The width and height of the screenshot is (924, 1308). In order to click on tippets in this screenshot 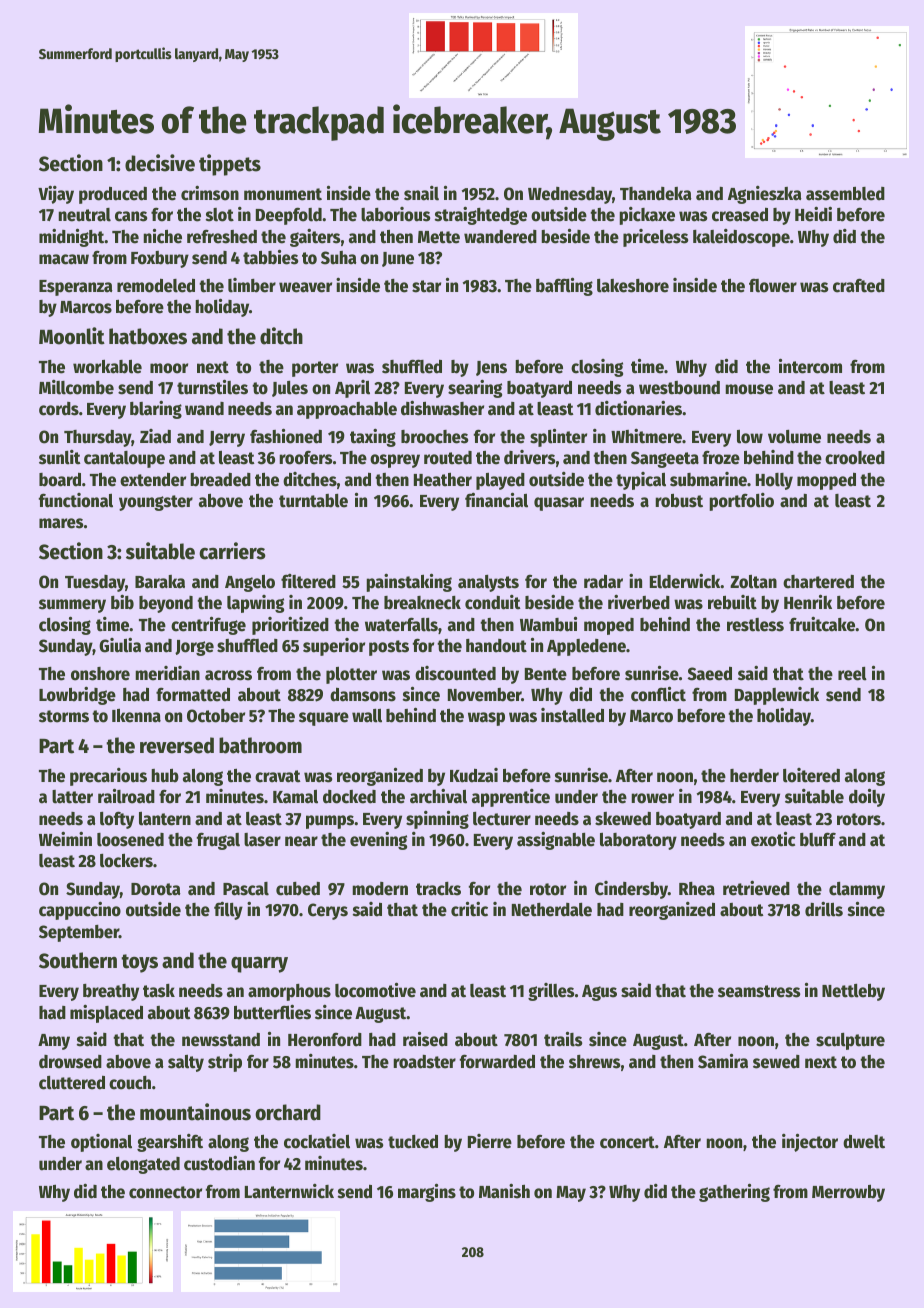, I will do `click(230, 165)`.
